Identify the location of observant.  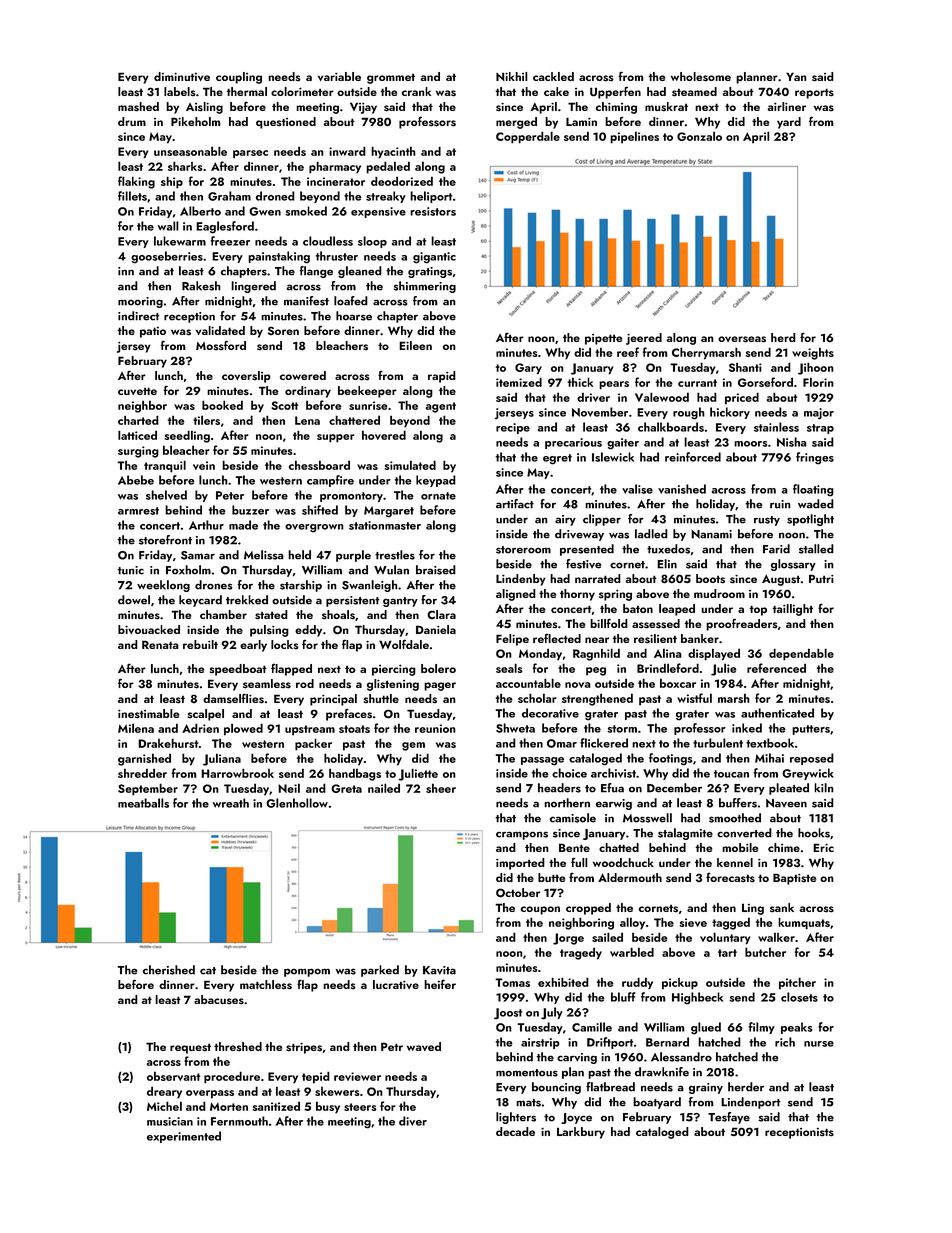
(173, 1076).
